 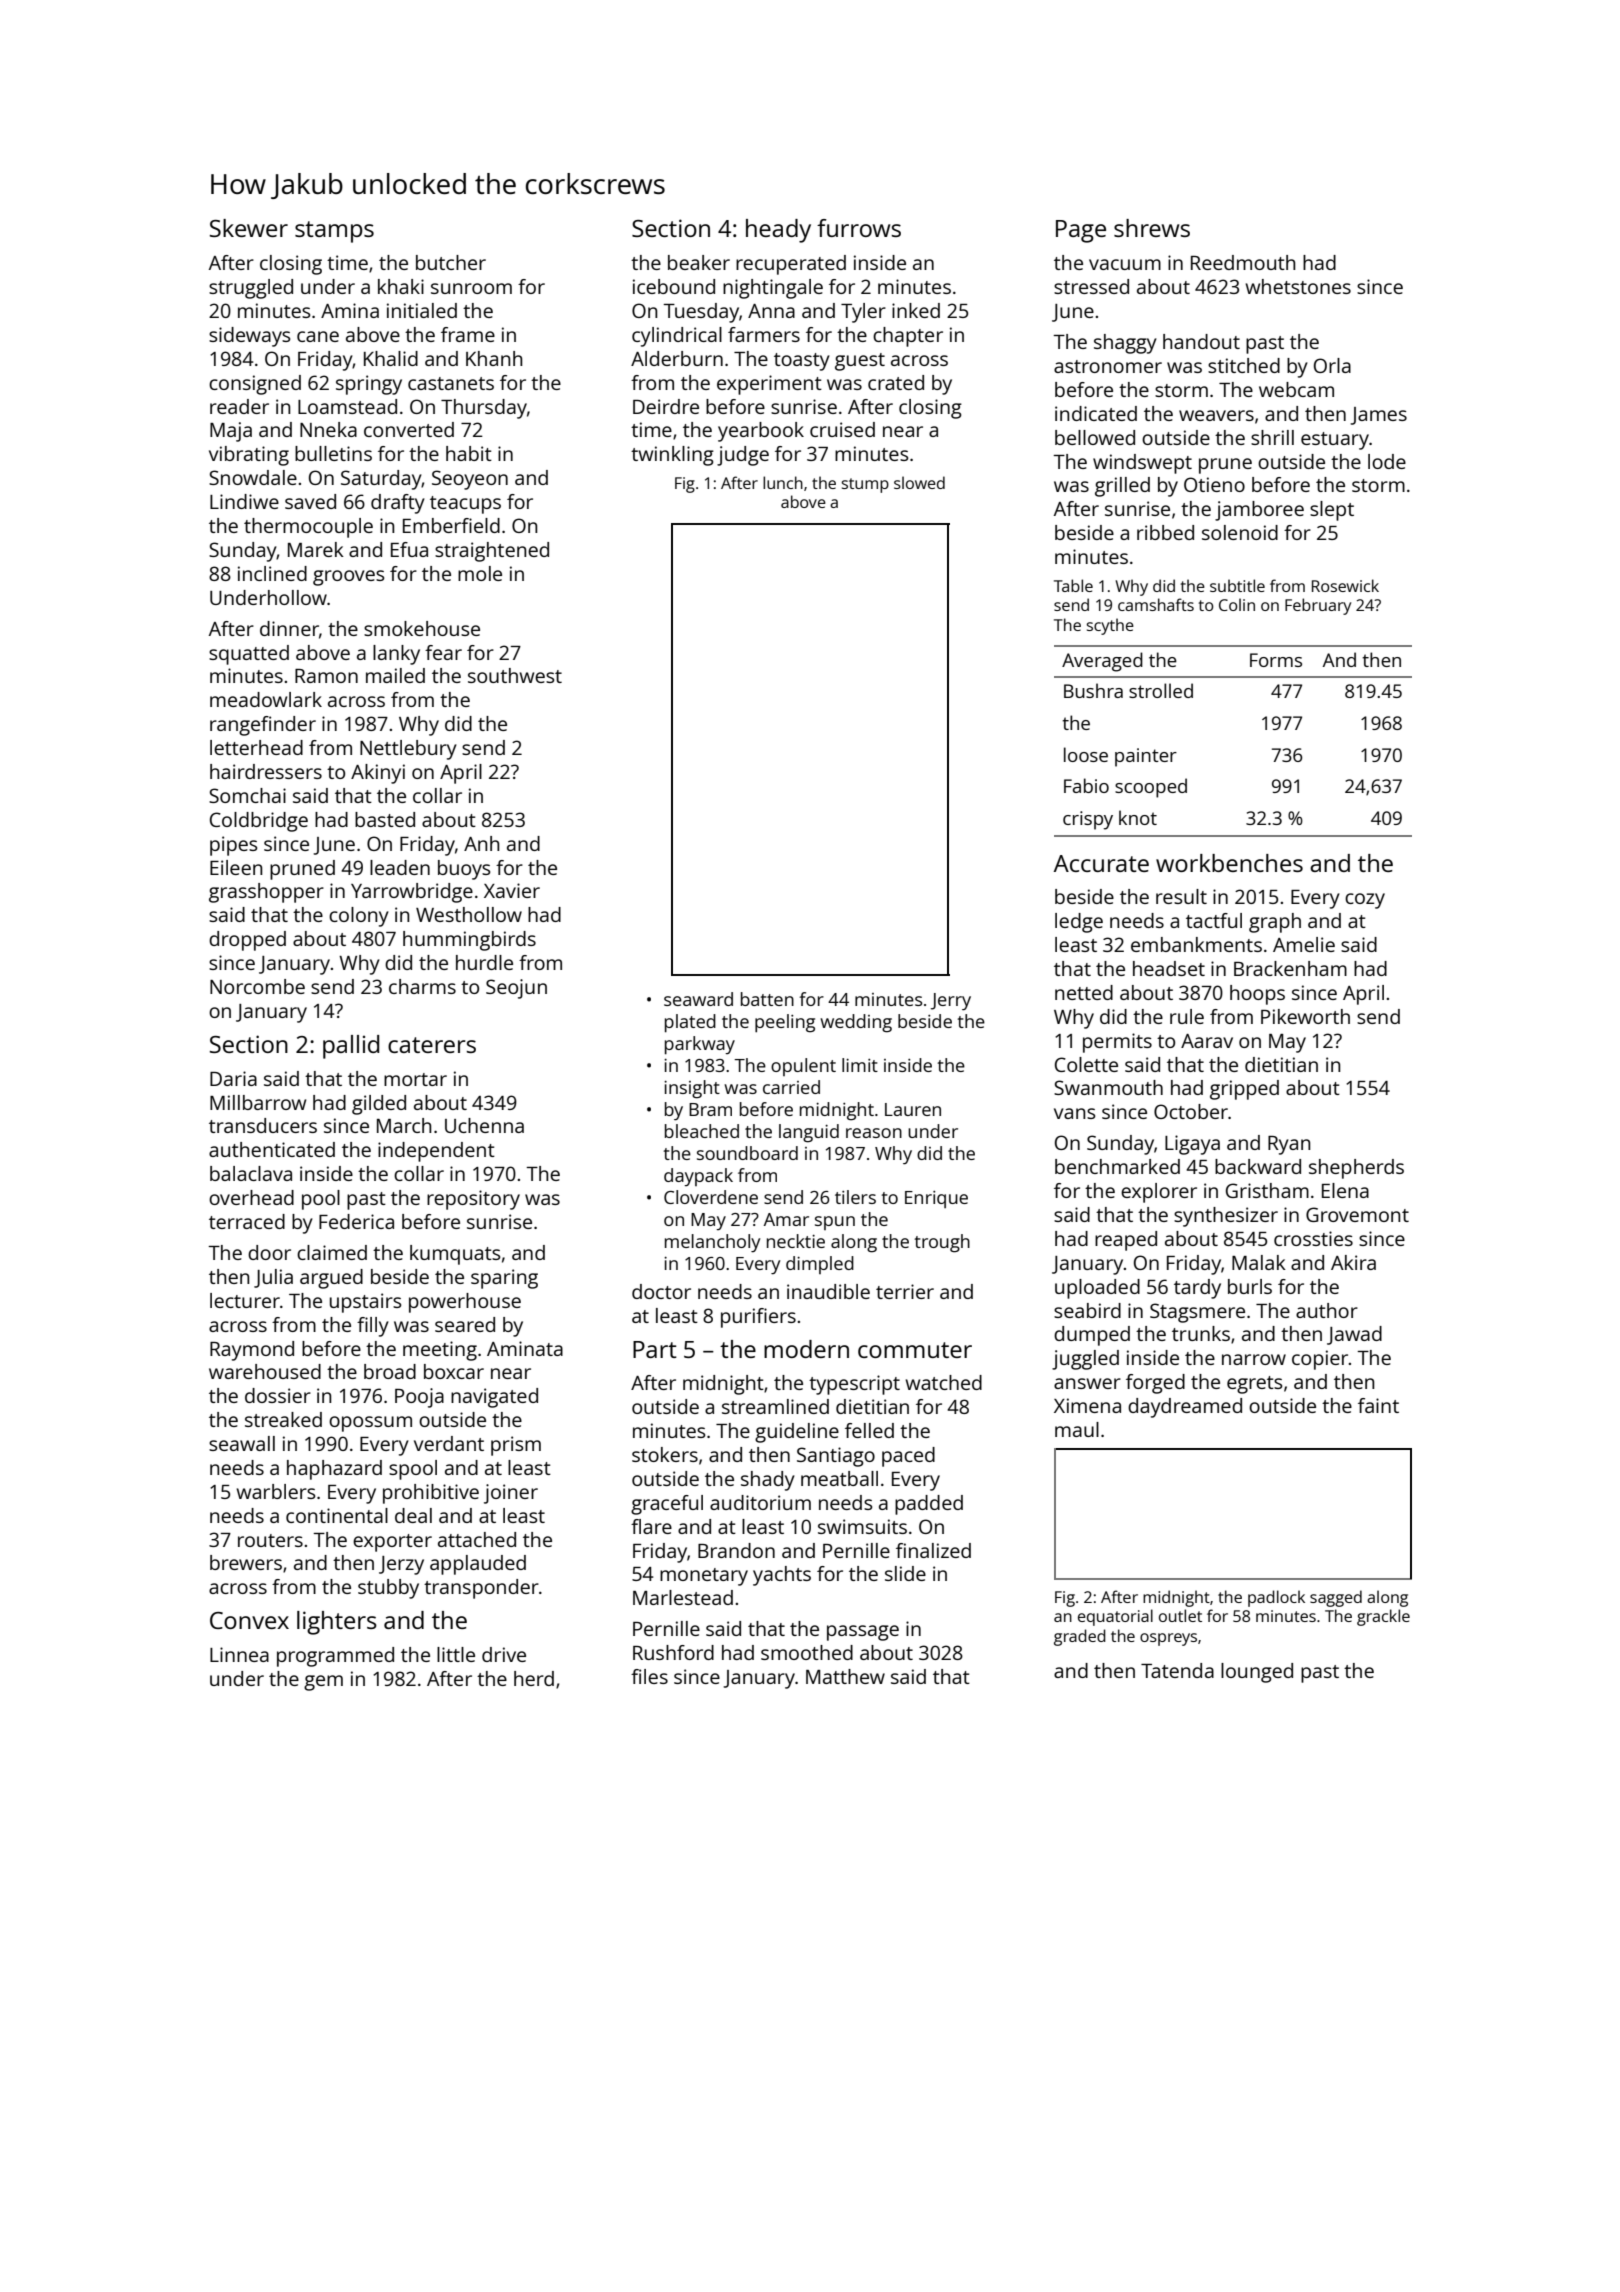 I want to click on dropped, so click(x=247, y=941).
